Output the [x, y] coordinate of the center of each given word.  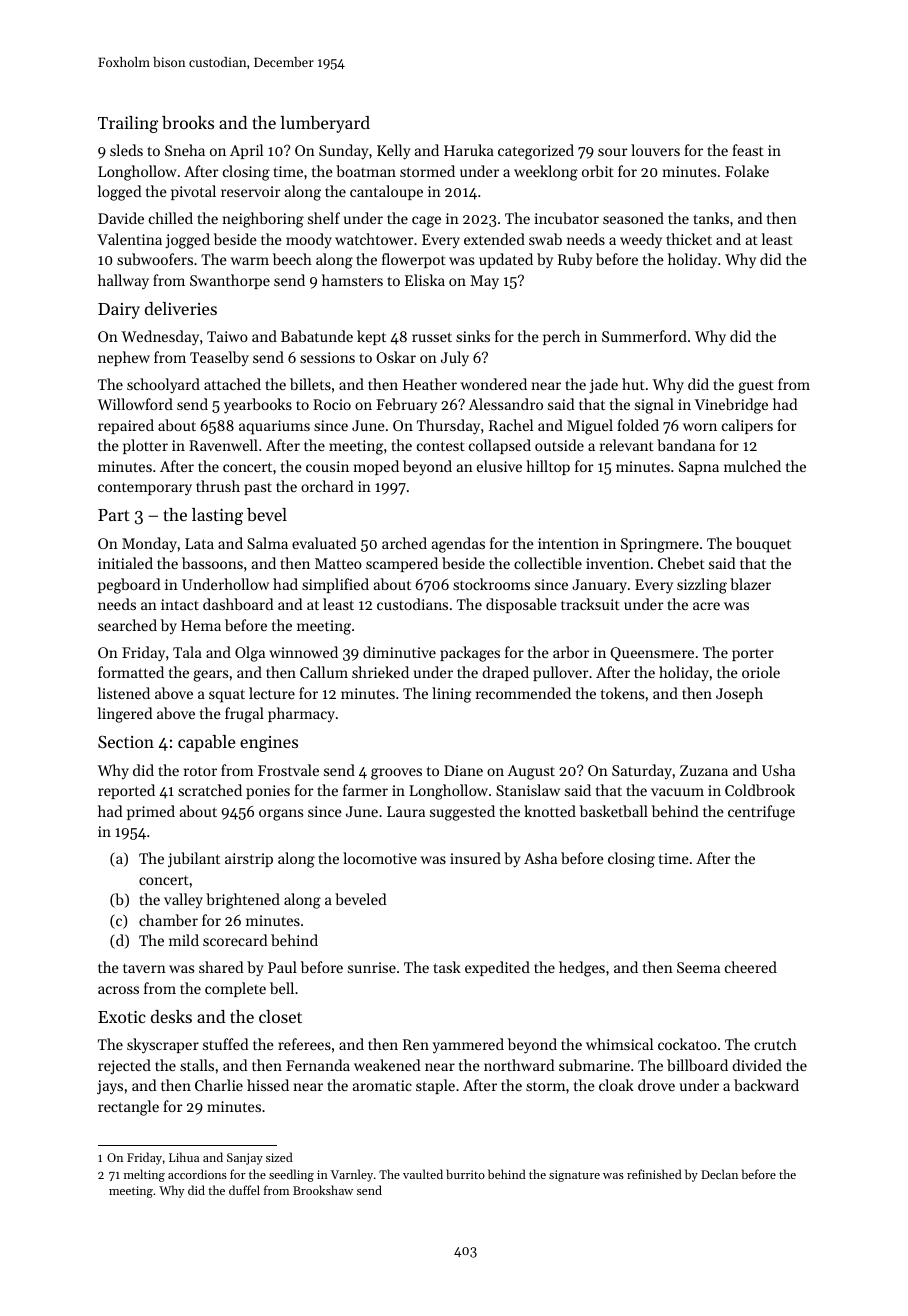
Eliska [425, 280]
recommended [523, 693]
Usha [778, 770]
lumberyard [325, 124]
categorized [536, 152]
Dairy [119, 311]
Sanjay [245, 1159]
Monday [149, 544]
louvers [655, 150]
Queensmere [652, 654]
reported [126, 791]
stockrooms [491, 584]
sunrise [372, 967]
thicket [689, 239]
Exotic [122, 1017]
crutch [775, 1044]
